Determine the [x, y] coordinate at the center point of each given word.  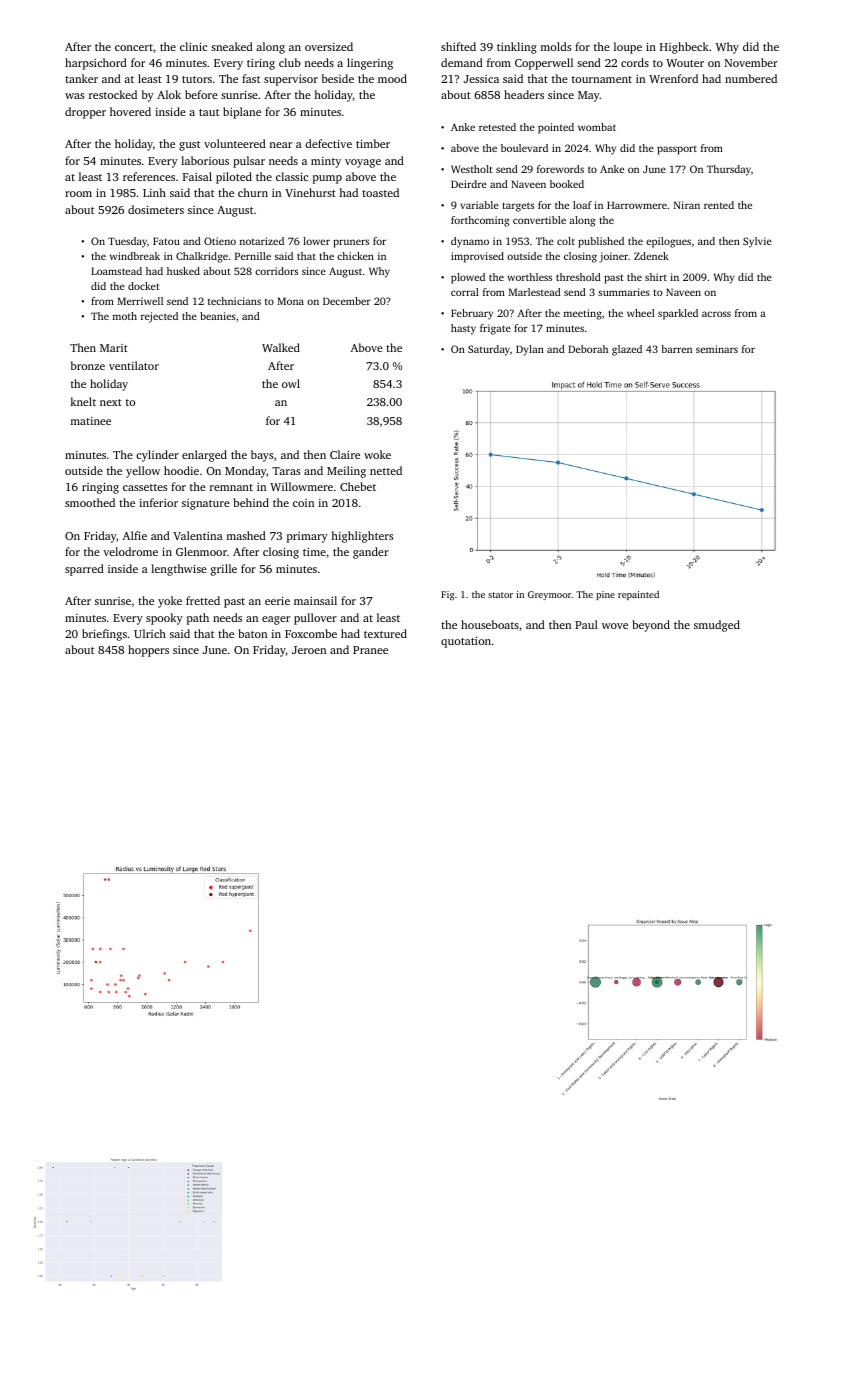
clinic [193, 46]
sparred [84, 570]
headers [524, 94]
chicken [355, 256]
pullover [315, 619]
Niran [687, 205]
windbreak [135, 256]
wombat [597, 127]
